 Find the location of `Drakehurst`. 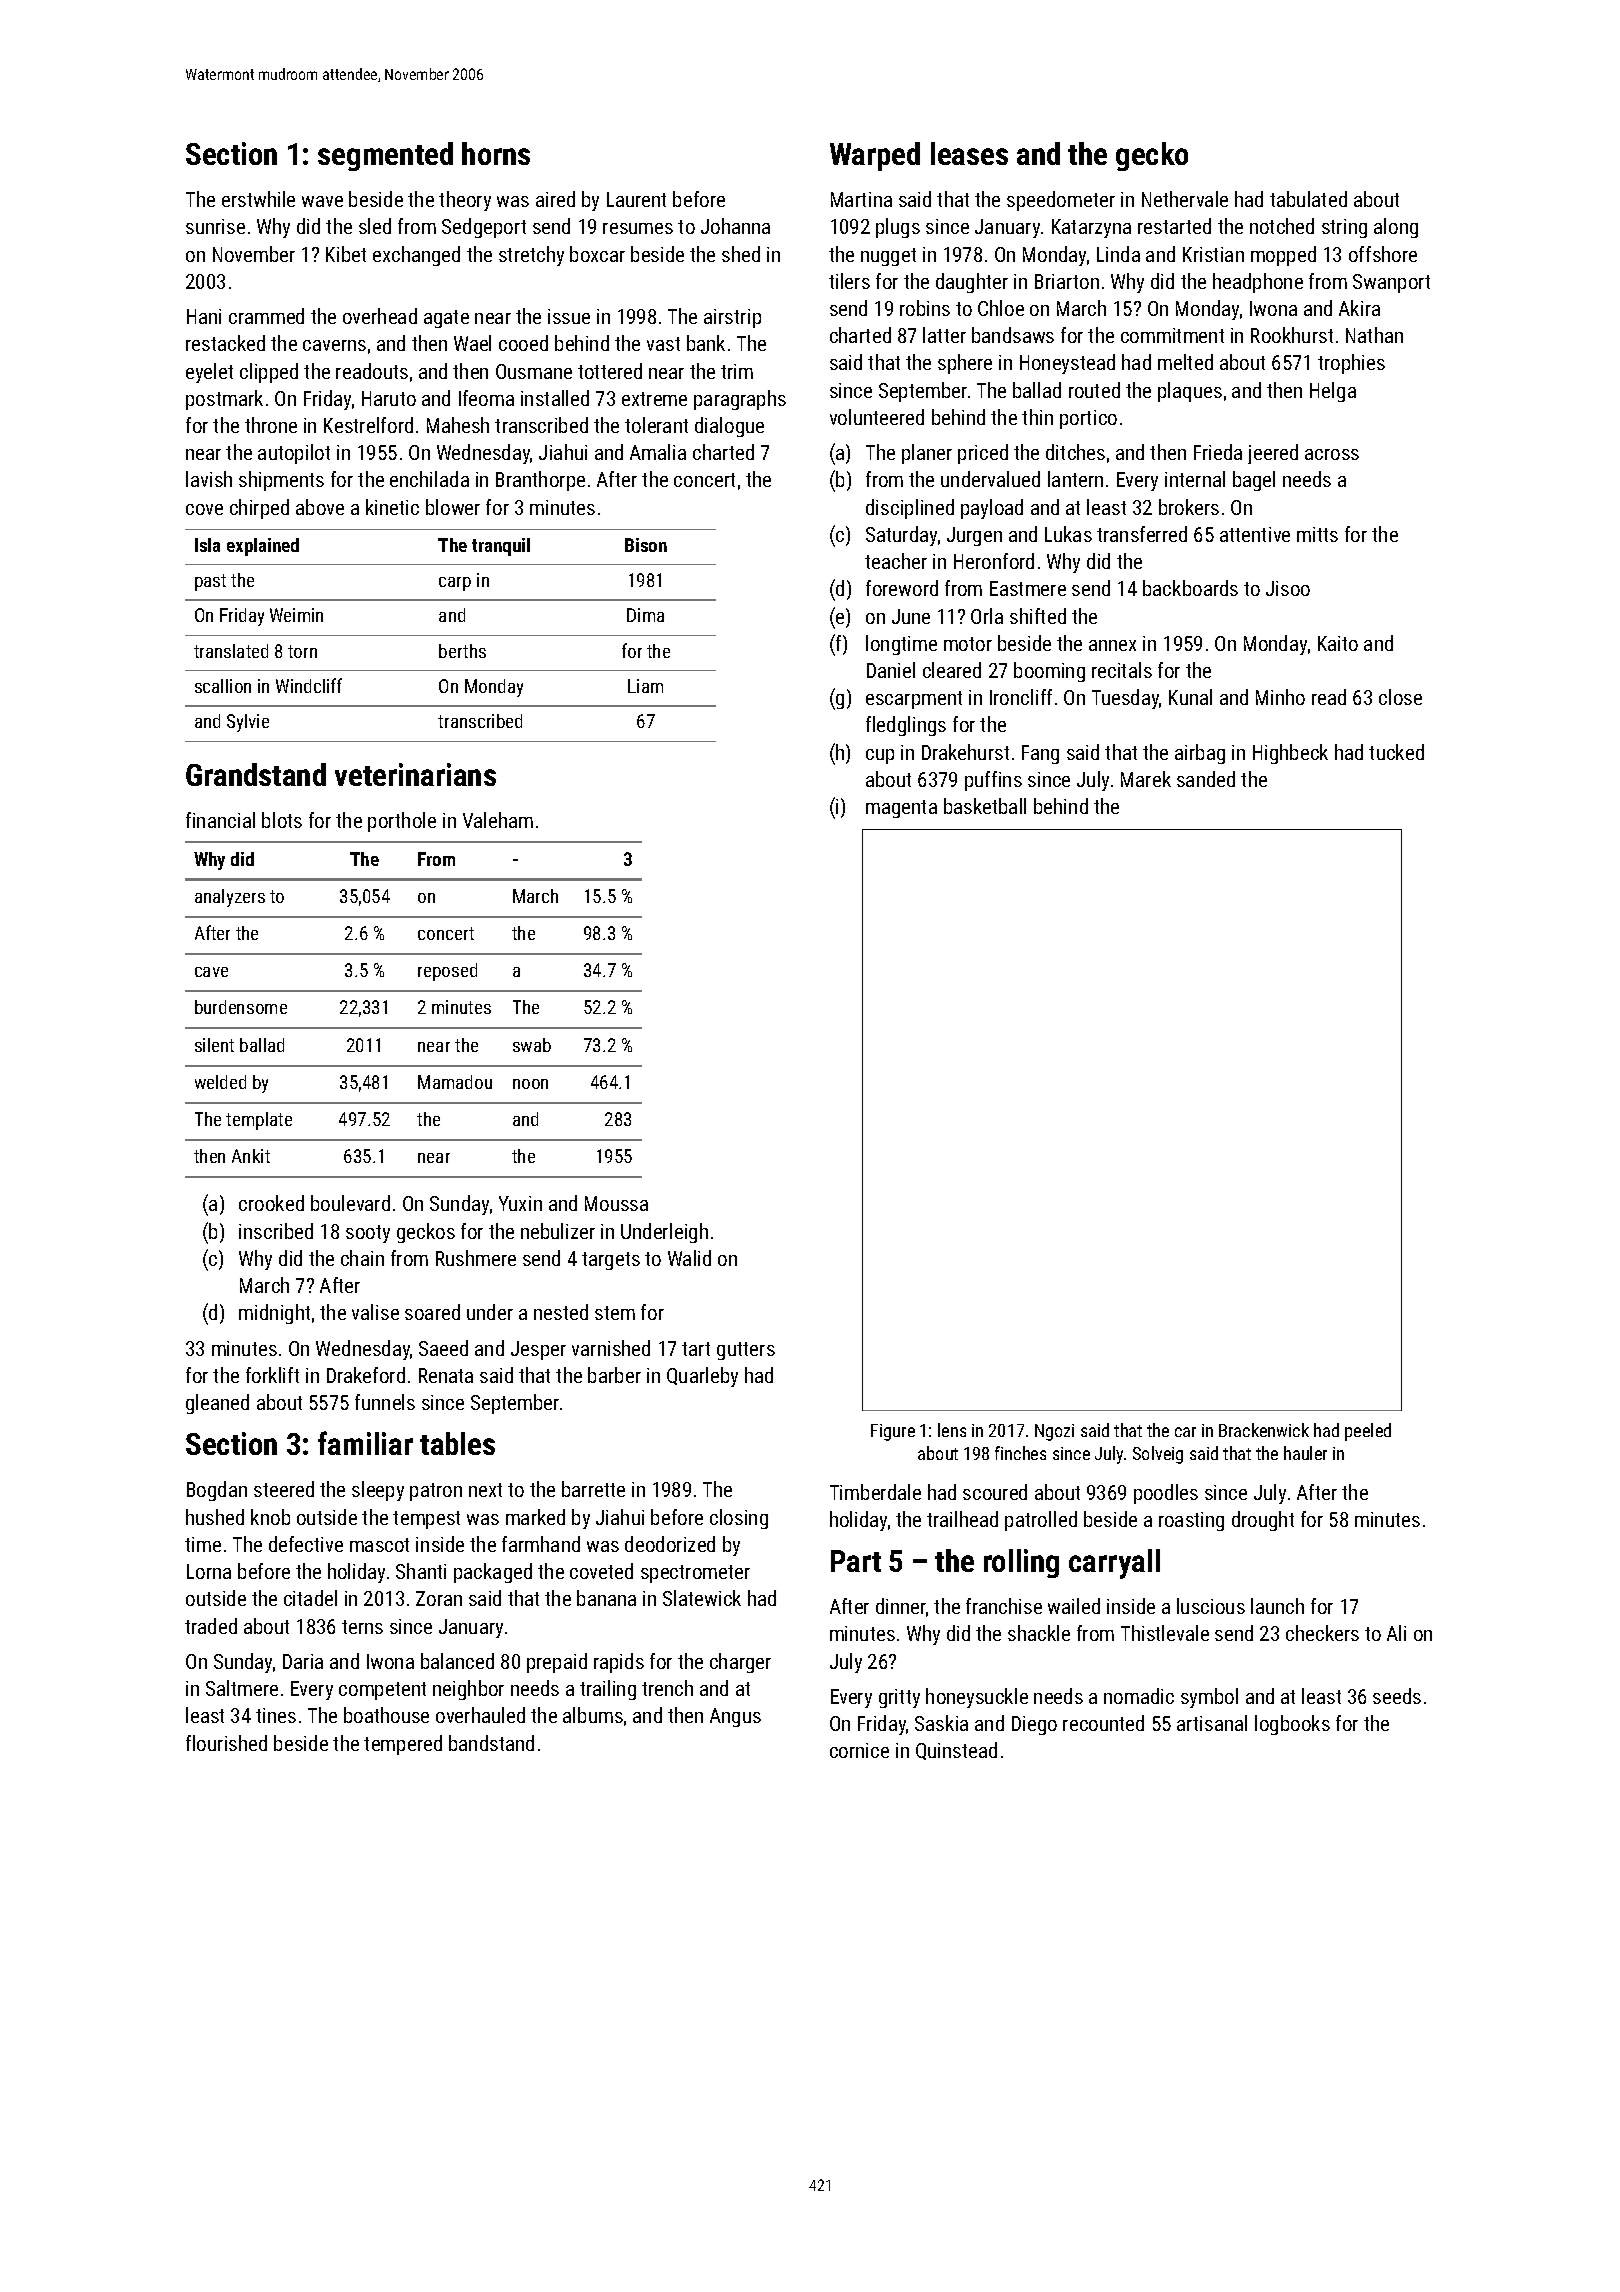

Drakehurst is located at coordinates (965, 752).
